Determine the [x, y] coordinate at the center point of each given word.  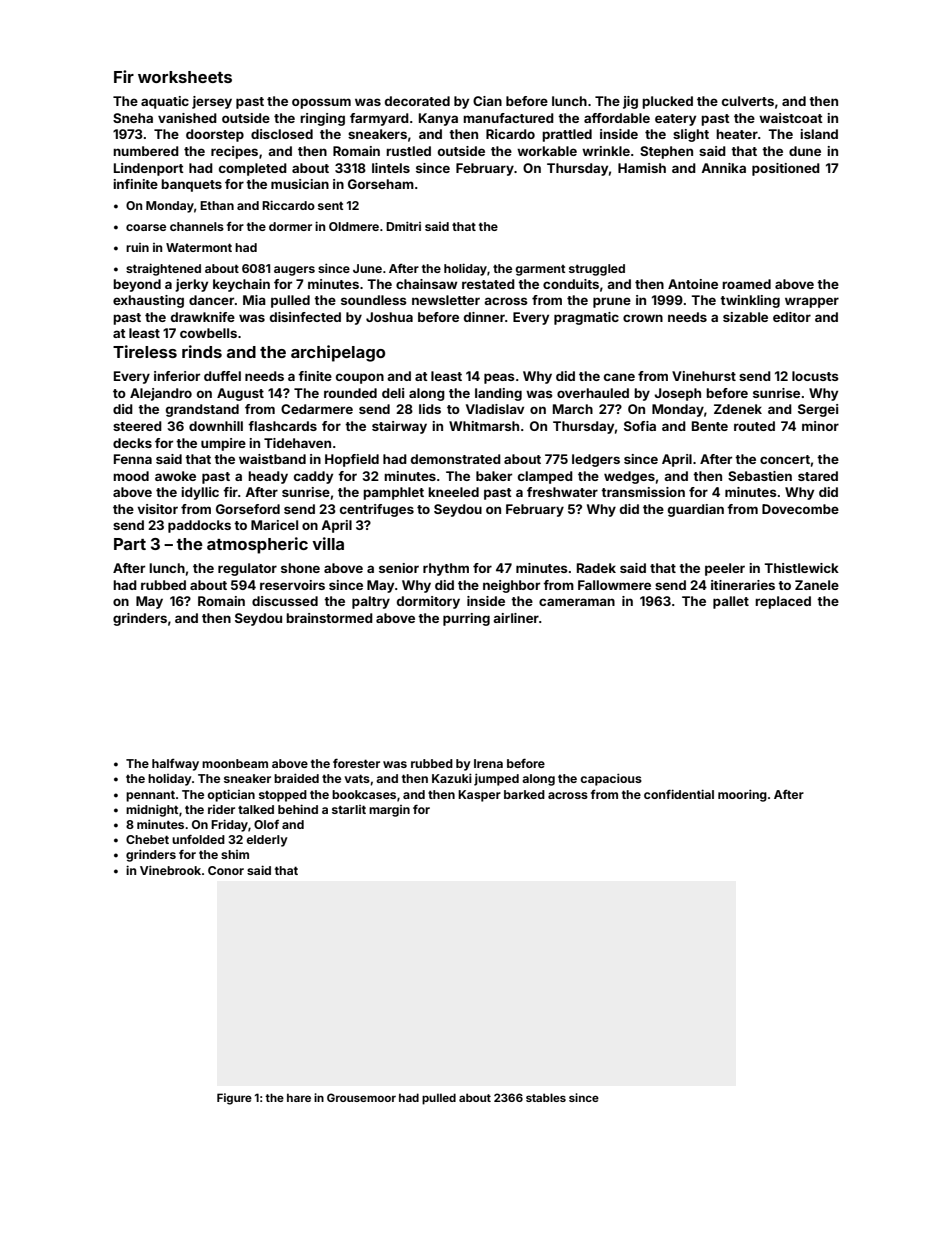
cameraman [577, 602]
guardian [696, 510]
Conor [226, 870]
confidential [679, 794]
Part [130, 544]
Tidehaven [297, 443]
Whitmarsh [484, 426]
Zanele [817, 585]
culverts [748, 101]
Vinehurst [704, 376]
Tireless [145, 351]
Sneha [133, 118]
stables [546, 1097]
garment [540, 270]
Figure [234, 1099]
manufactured [508, 118]
